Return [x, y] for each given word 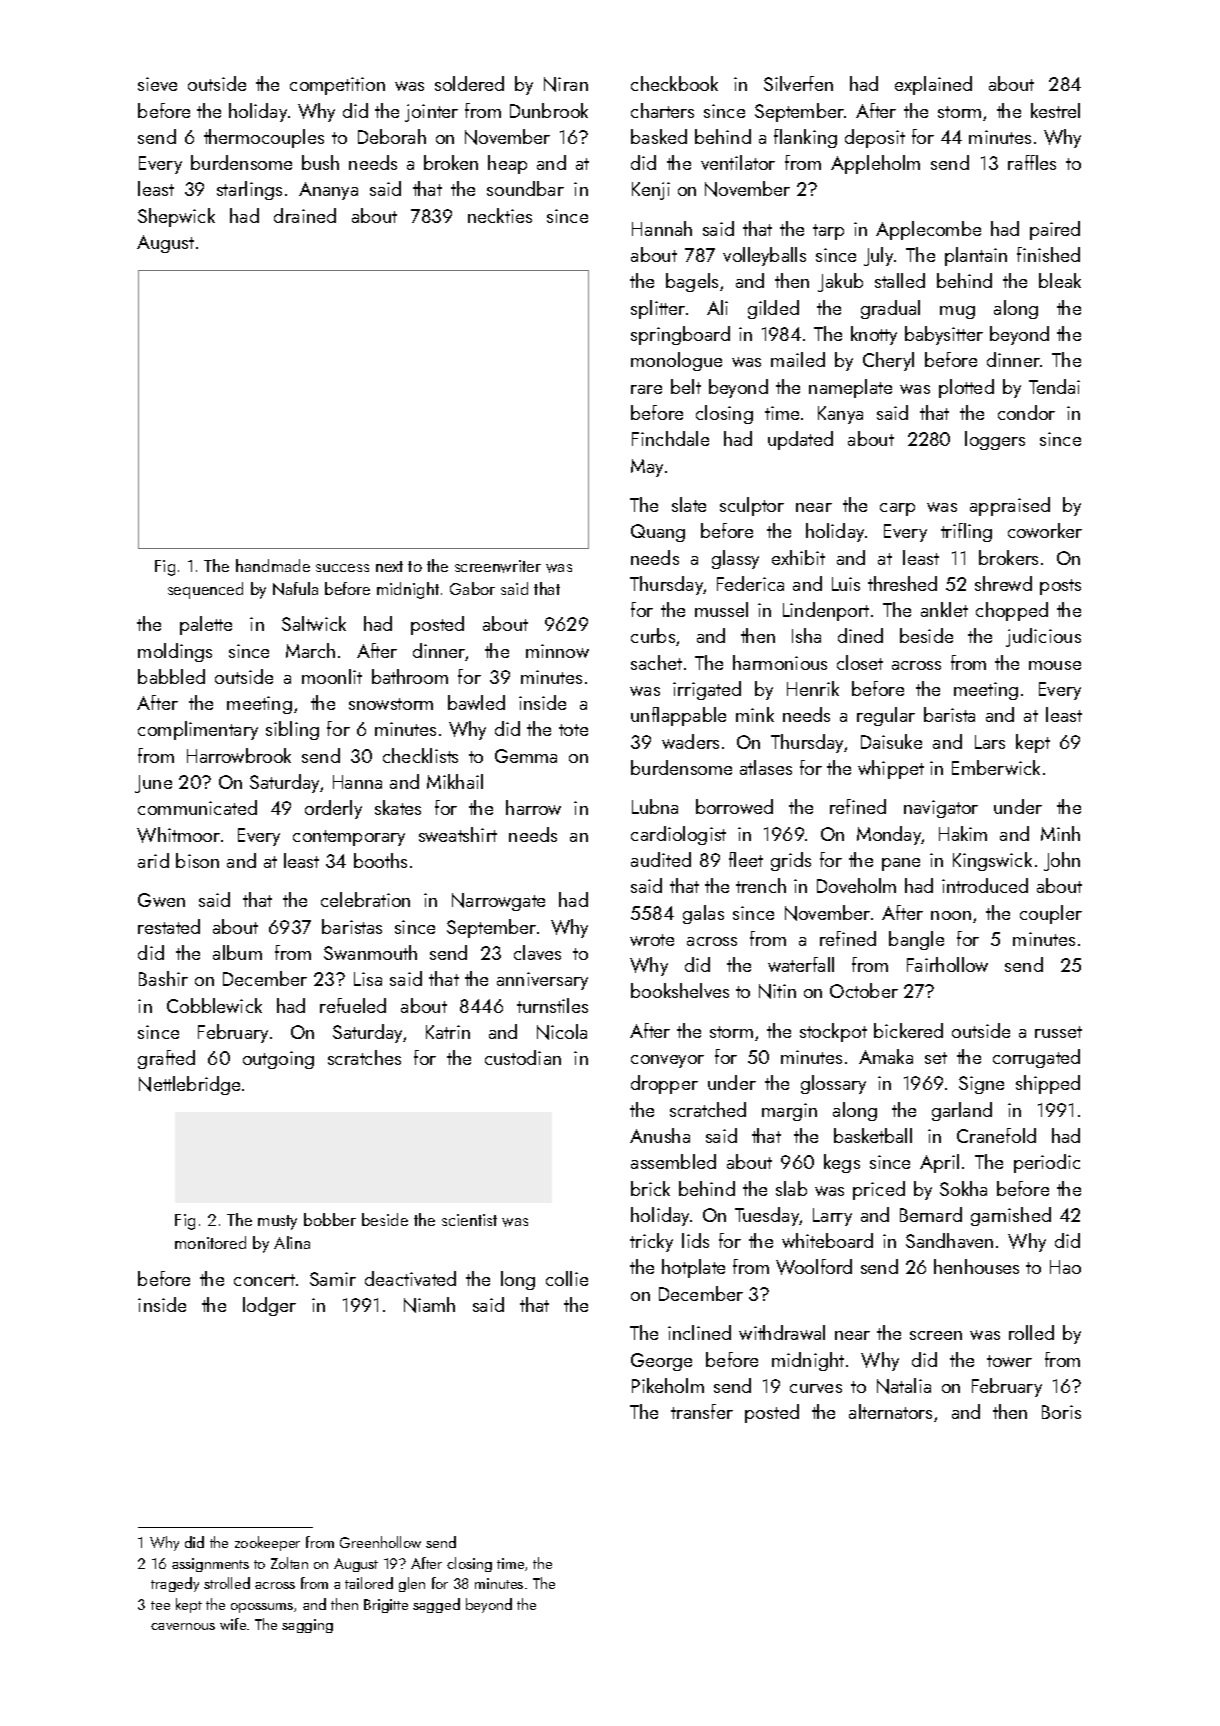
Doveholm [856, 885]
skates [398, 807]
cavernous [183, 1626]
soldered [469, 83]
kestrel [1055, 110]
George [661, 1362]
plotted [966, 388]
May [647, 468]
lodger [269, 1306]
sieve [157, 84]
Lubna [655, 806]
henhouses [976, 1266]
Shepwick [176, 217]
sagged [436, 1605]
